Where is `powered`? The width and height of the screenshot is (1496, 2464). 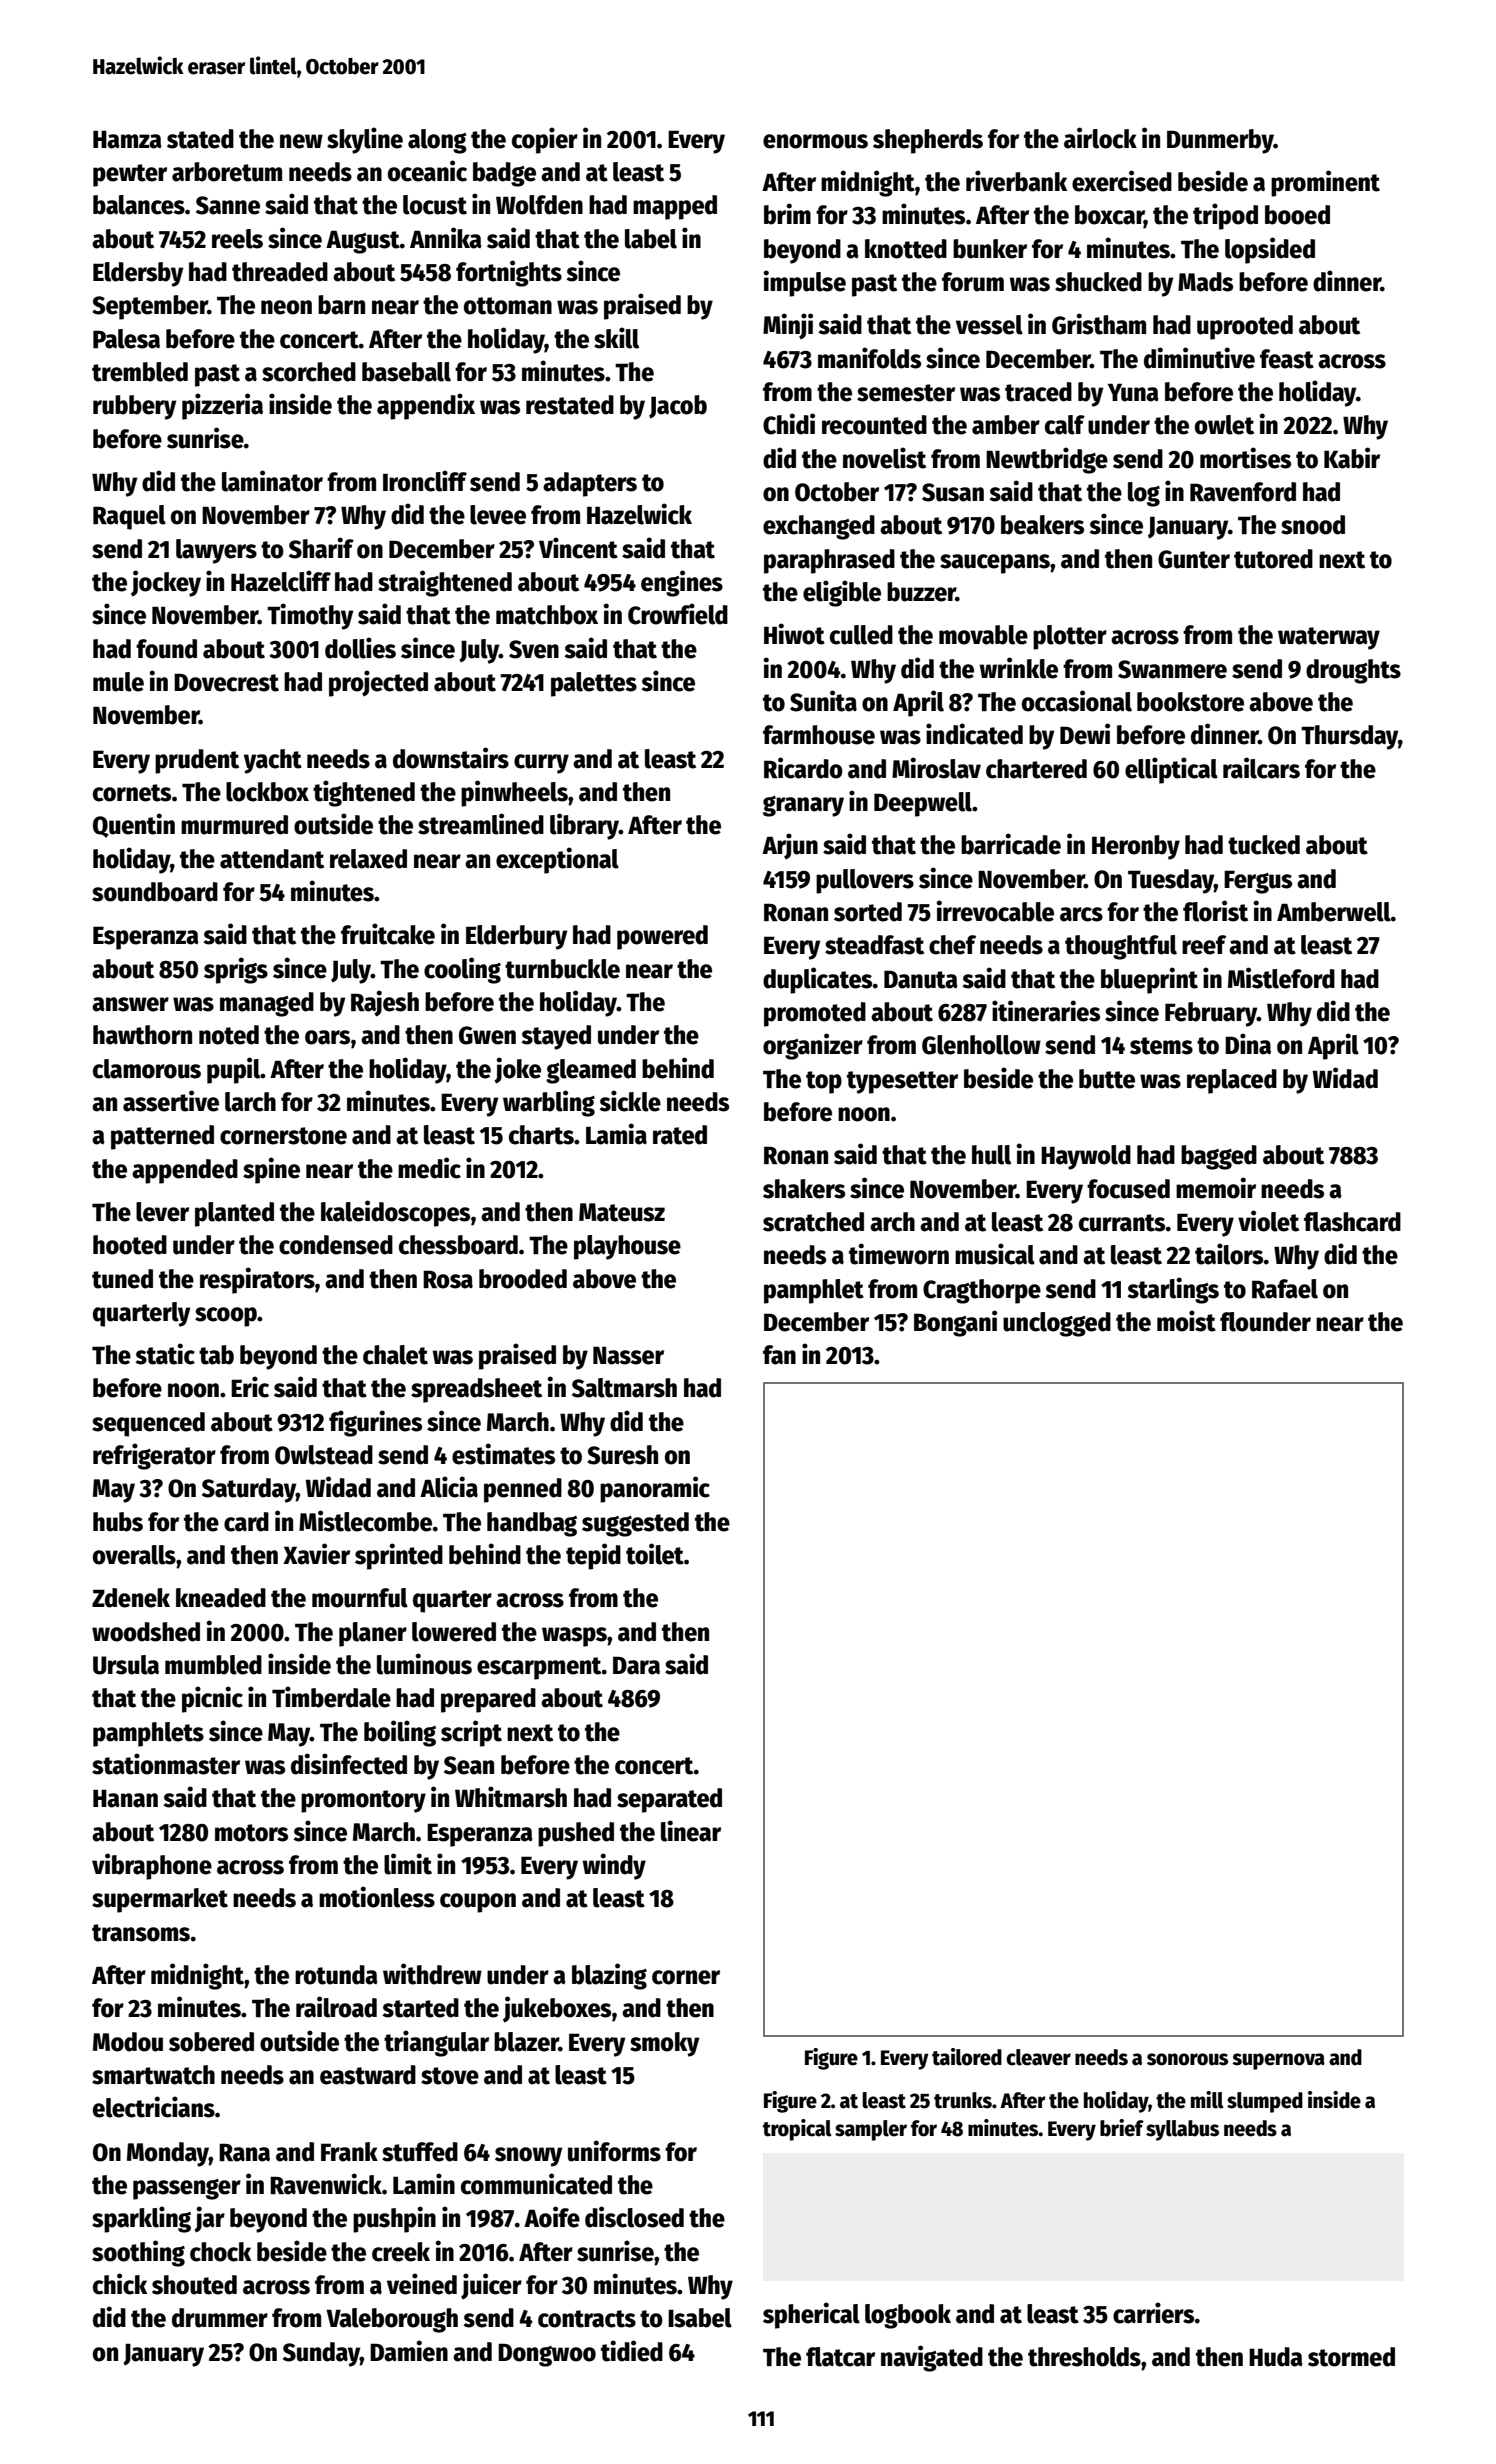 powered is located at coordinates (662, 937).
